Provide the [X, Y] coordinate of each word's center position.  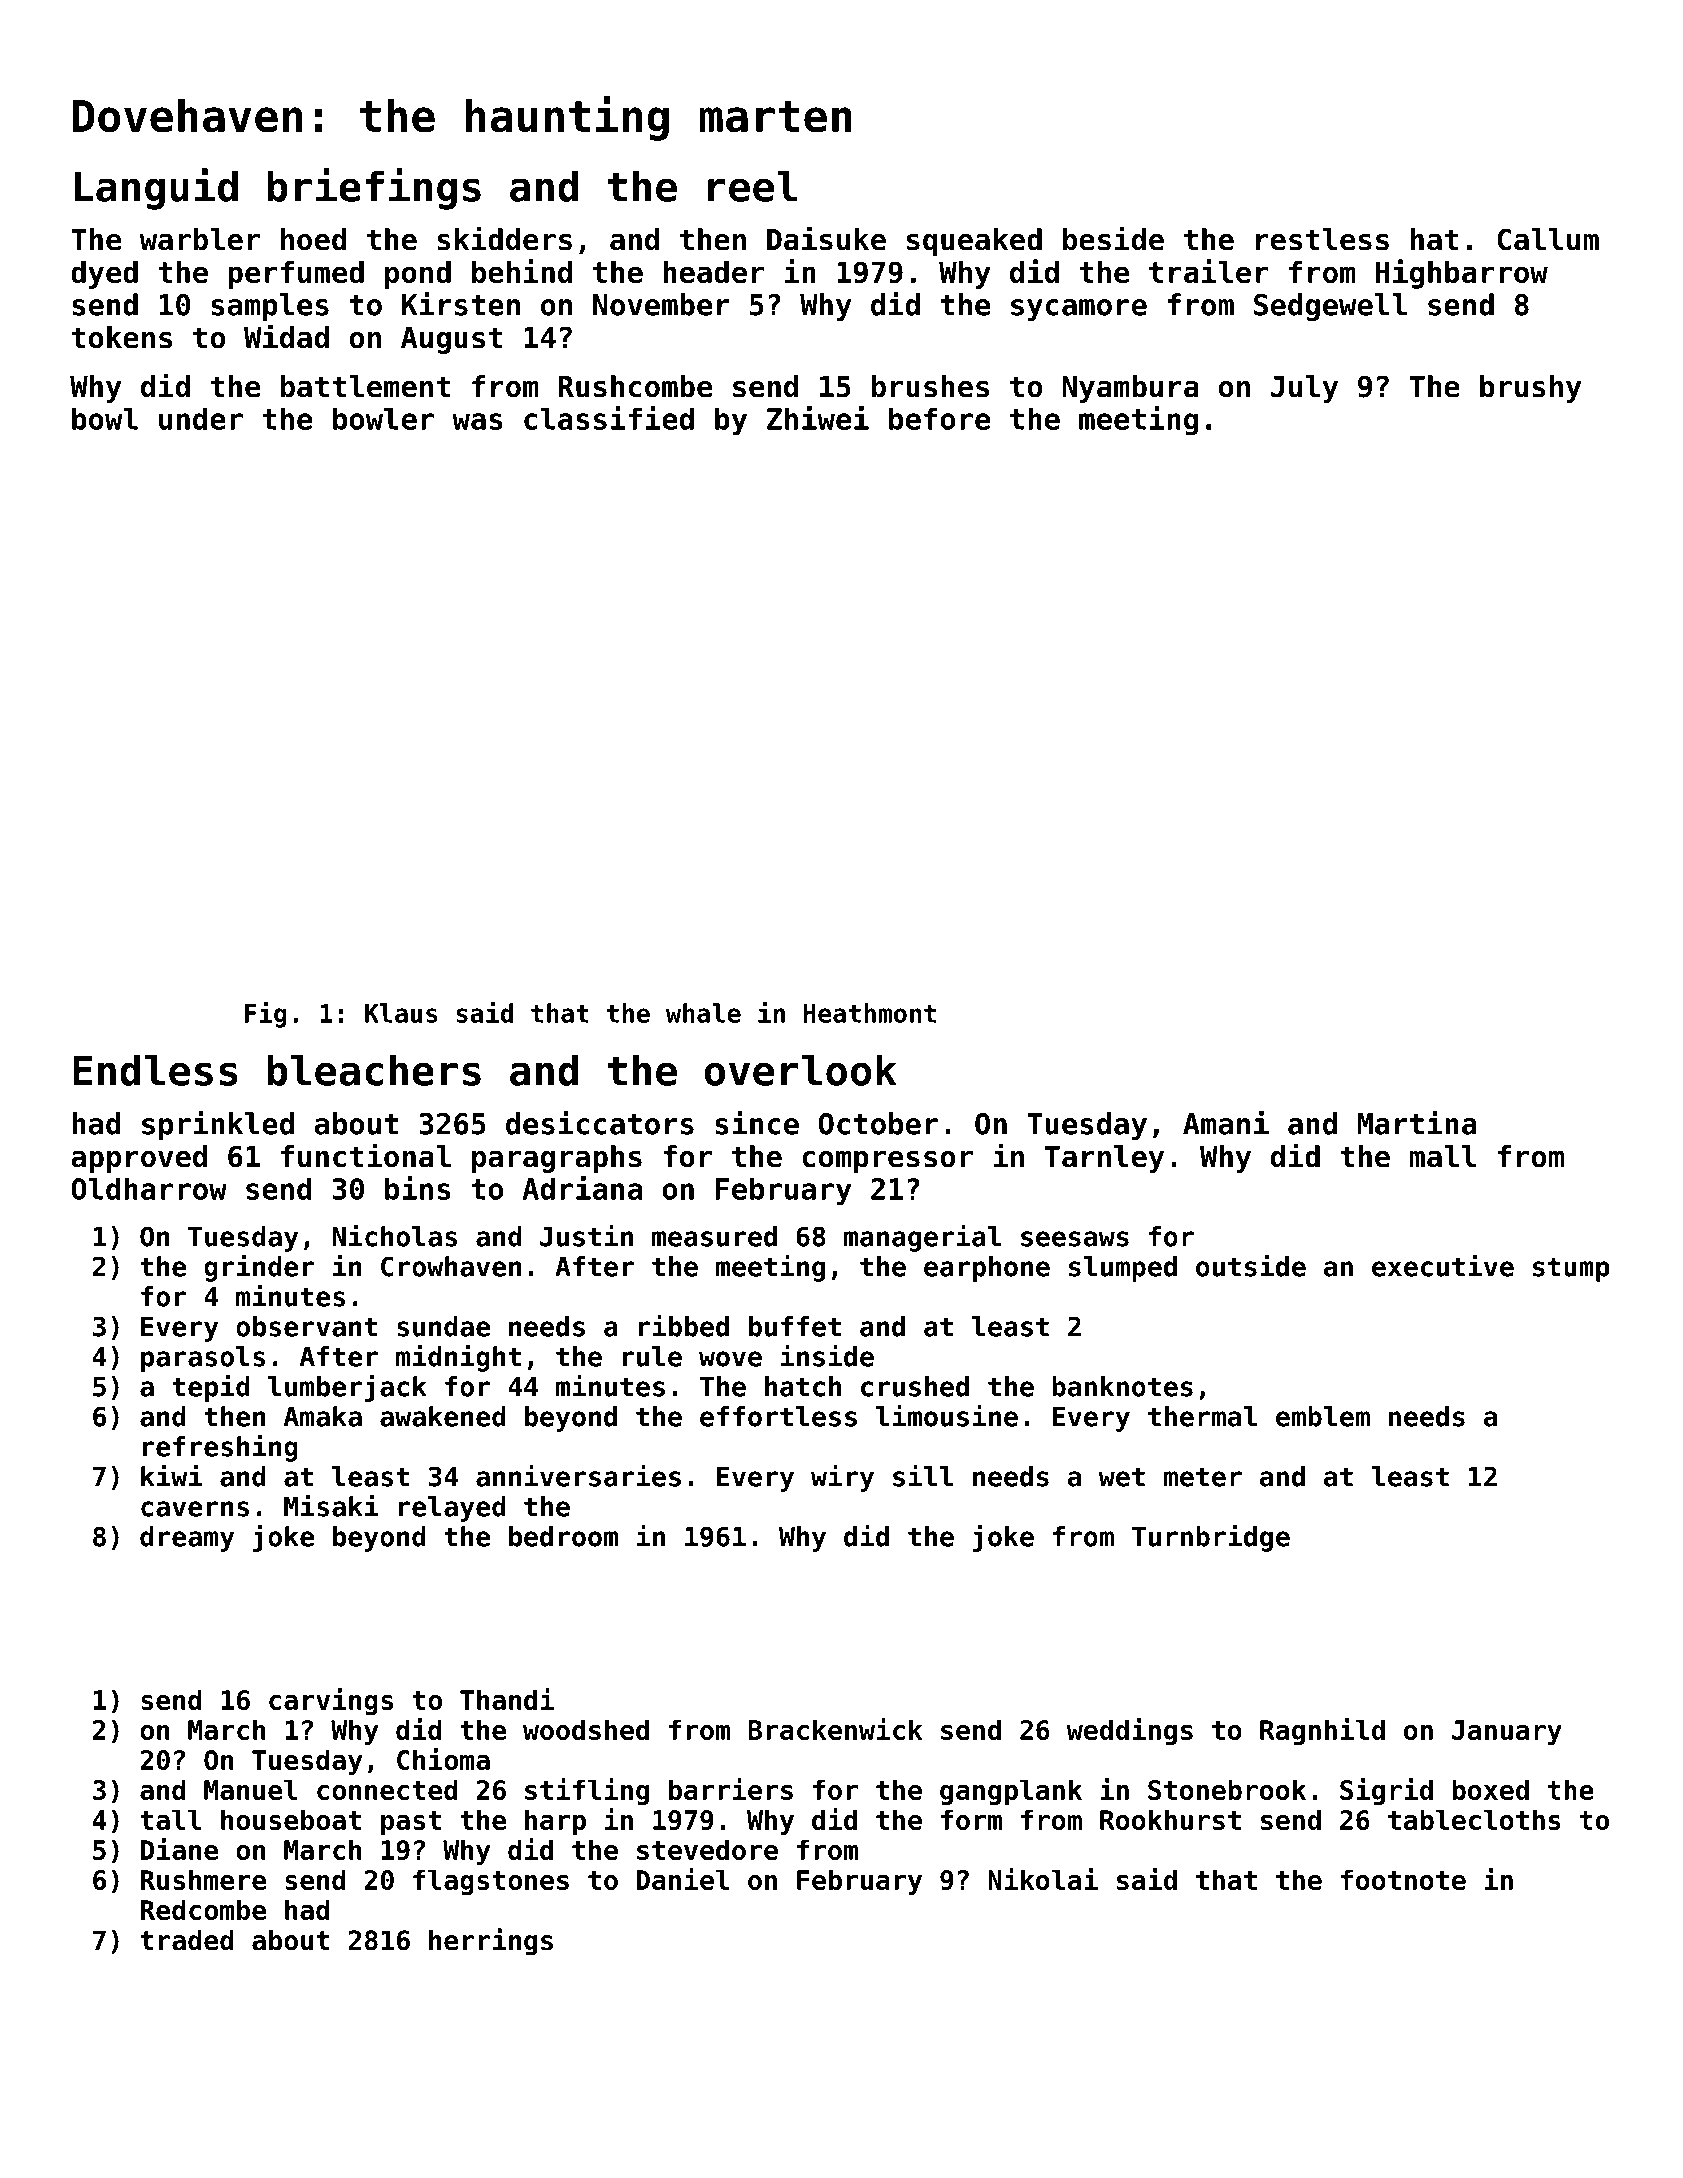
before [939, 418]
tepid [211, 1388]
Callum [1548, 239]
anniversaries [578, 1475]
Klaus [401, 1013]
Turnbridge [1211, 1538]
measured [714, 1236]
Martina [1417, 1123]
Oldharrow [149, 1188]
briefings [374, 189]
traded [187, 1940]
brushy [1531, 389]
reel [753, 186]
